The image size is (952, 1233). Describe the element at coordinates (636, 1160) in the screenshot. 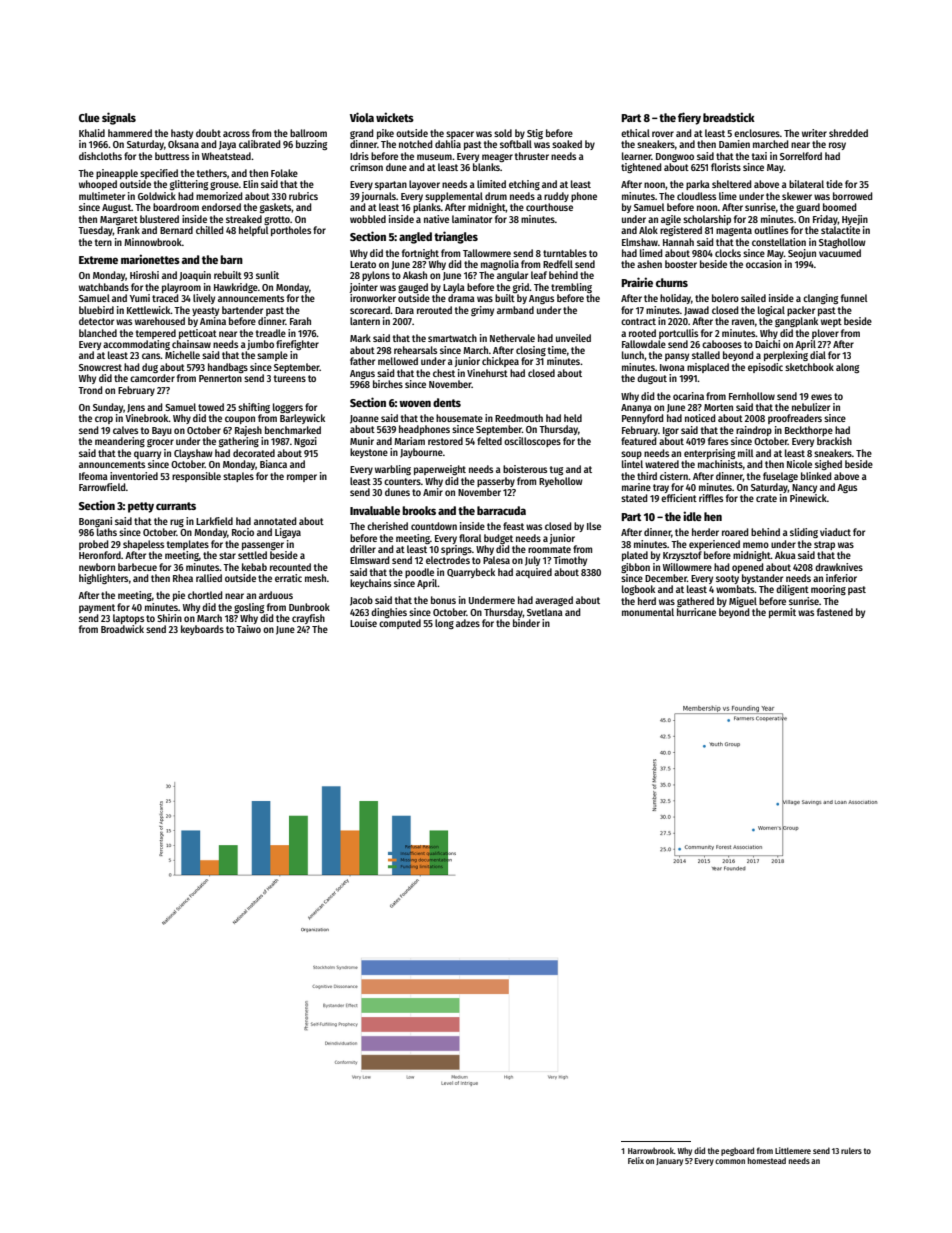

I see `Felix` at that location.
